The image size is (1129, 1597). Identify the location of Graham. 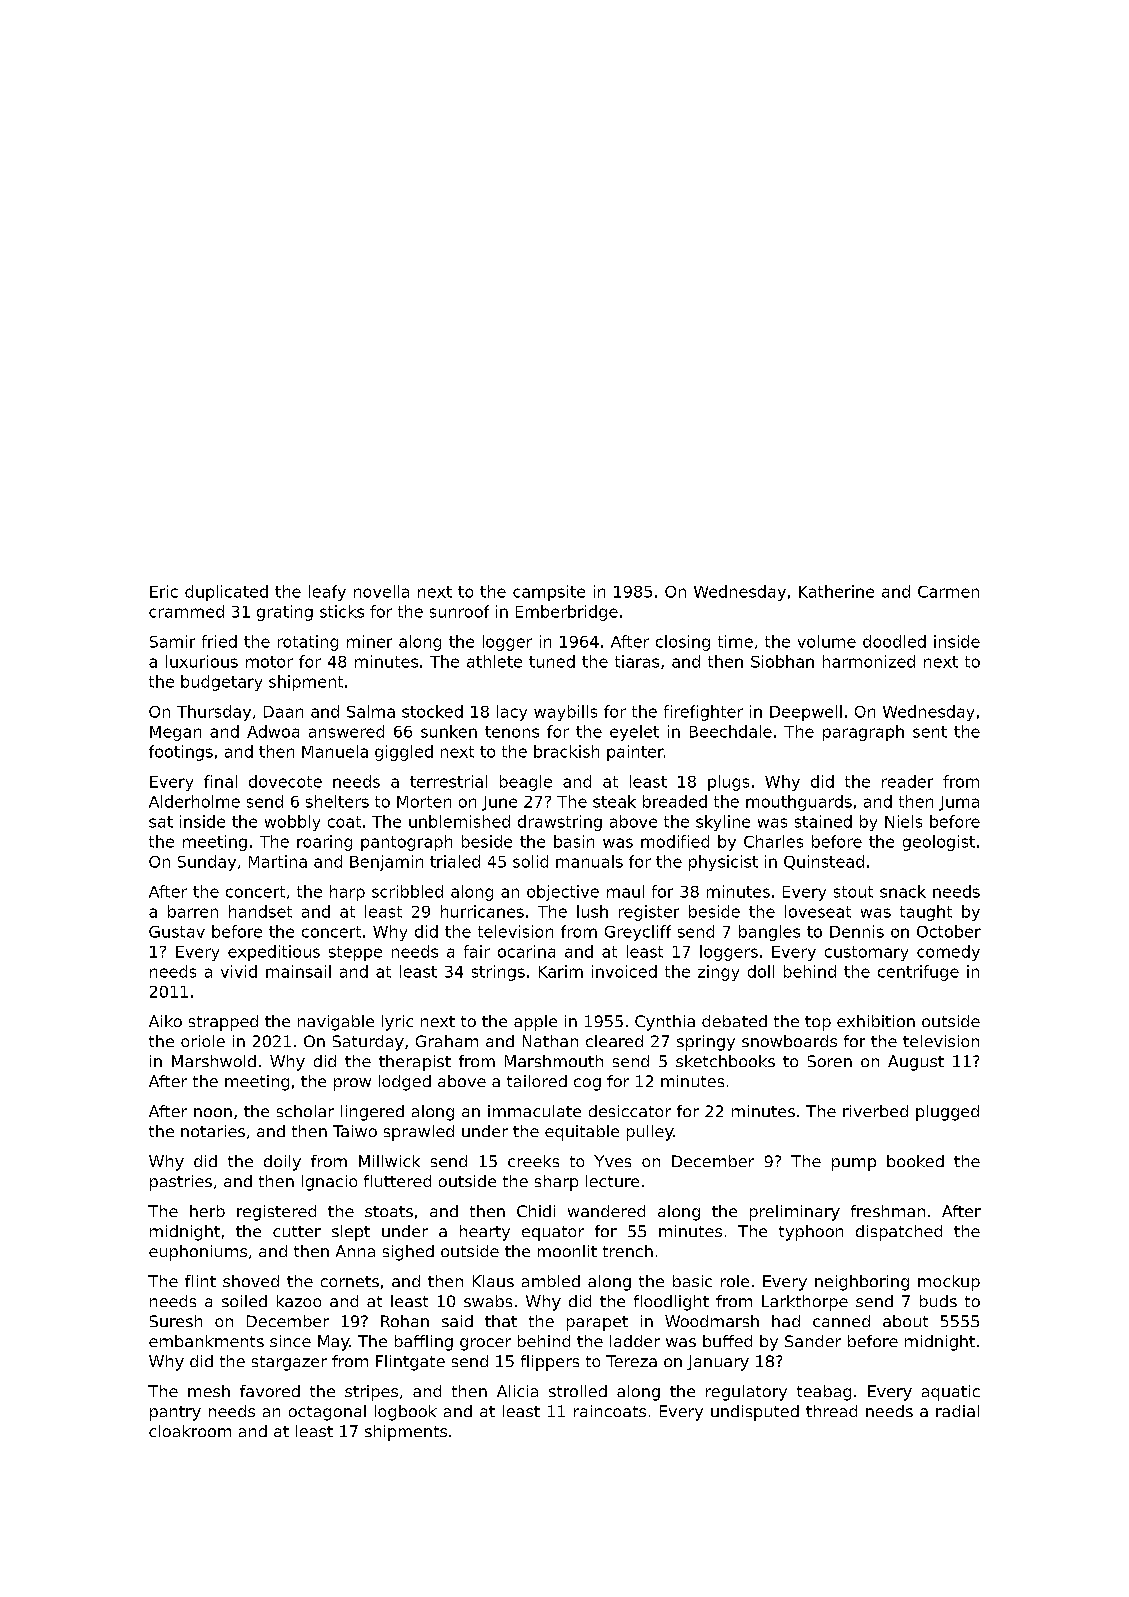
(447, 1041).
